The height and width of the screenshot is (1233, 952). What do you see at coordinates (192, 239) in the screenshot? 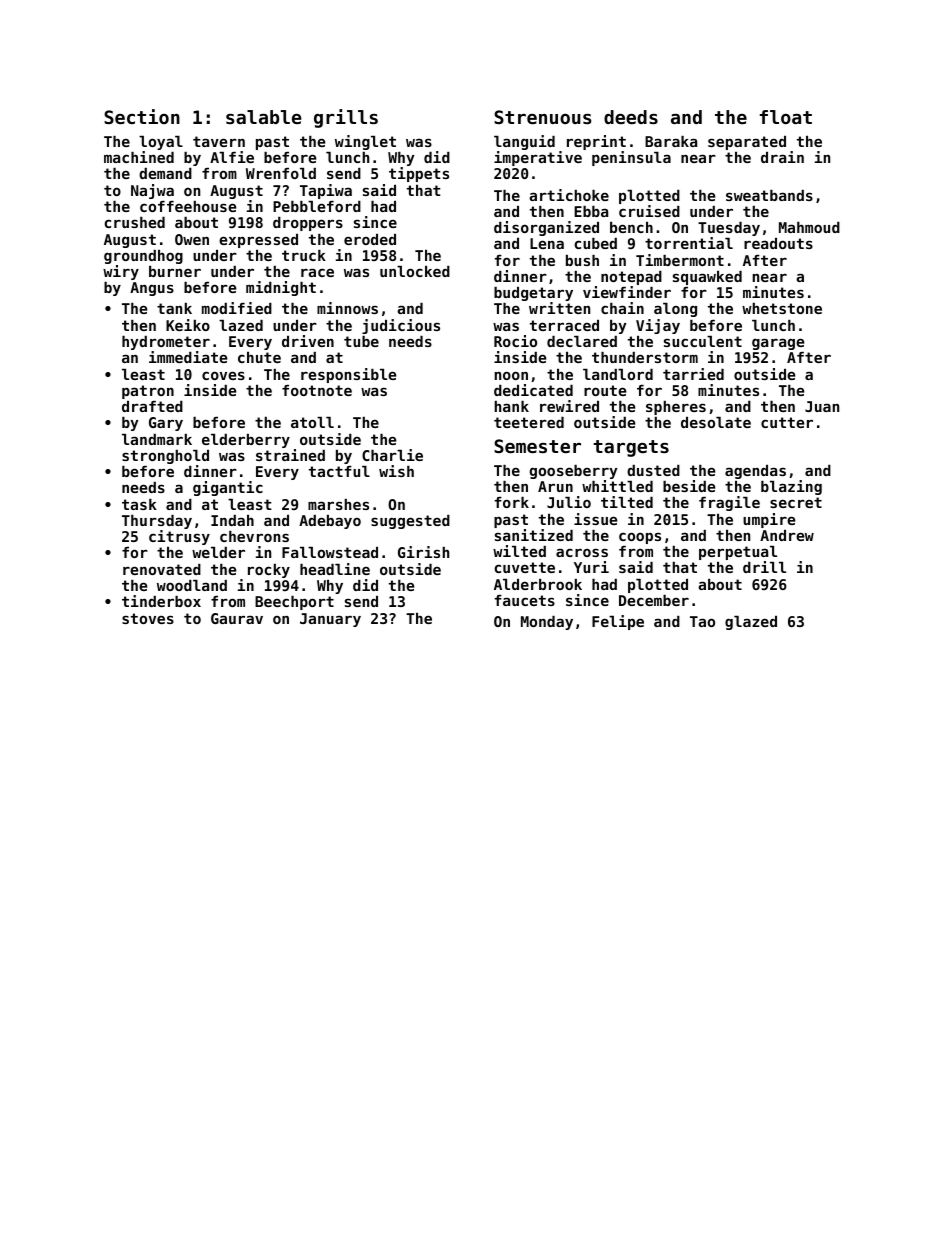
I see `Owen` at bounding box center [192, 239].
